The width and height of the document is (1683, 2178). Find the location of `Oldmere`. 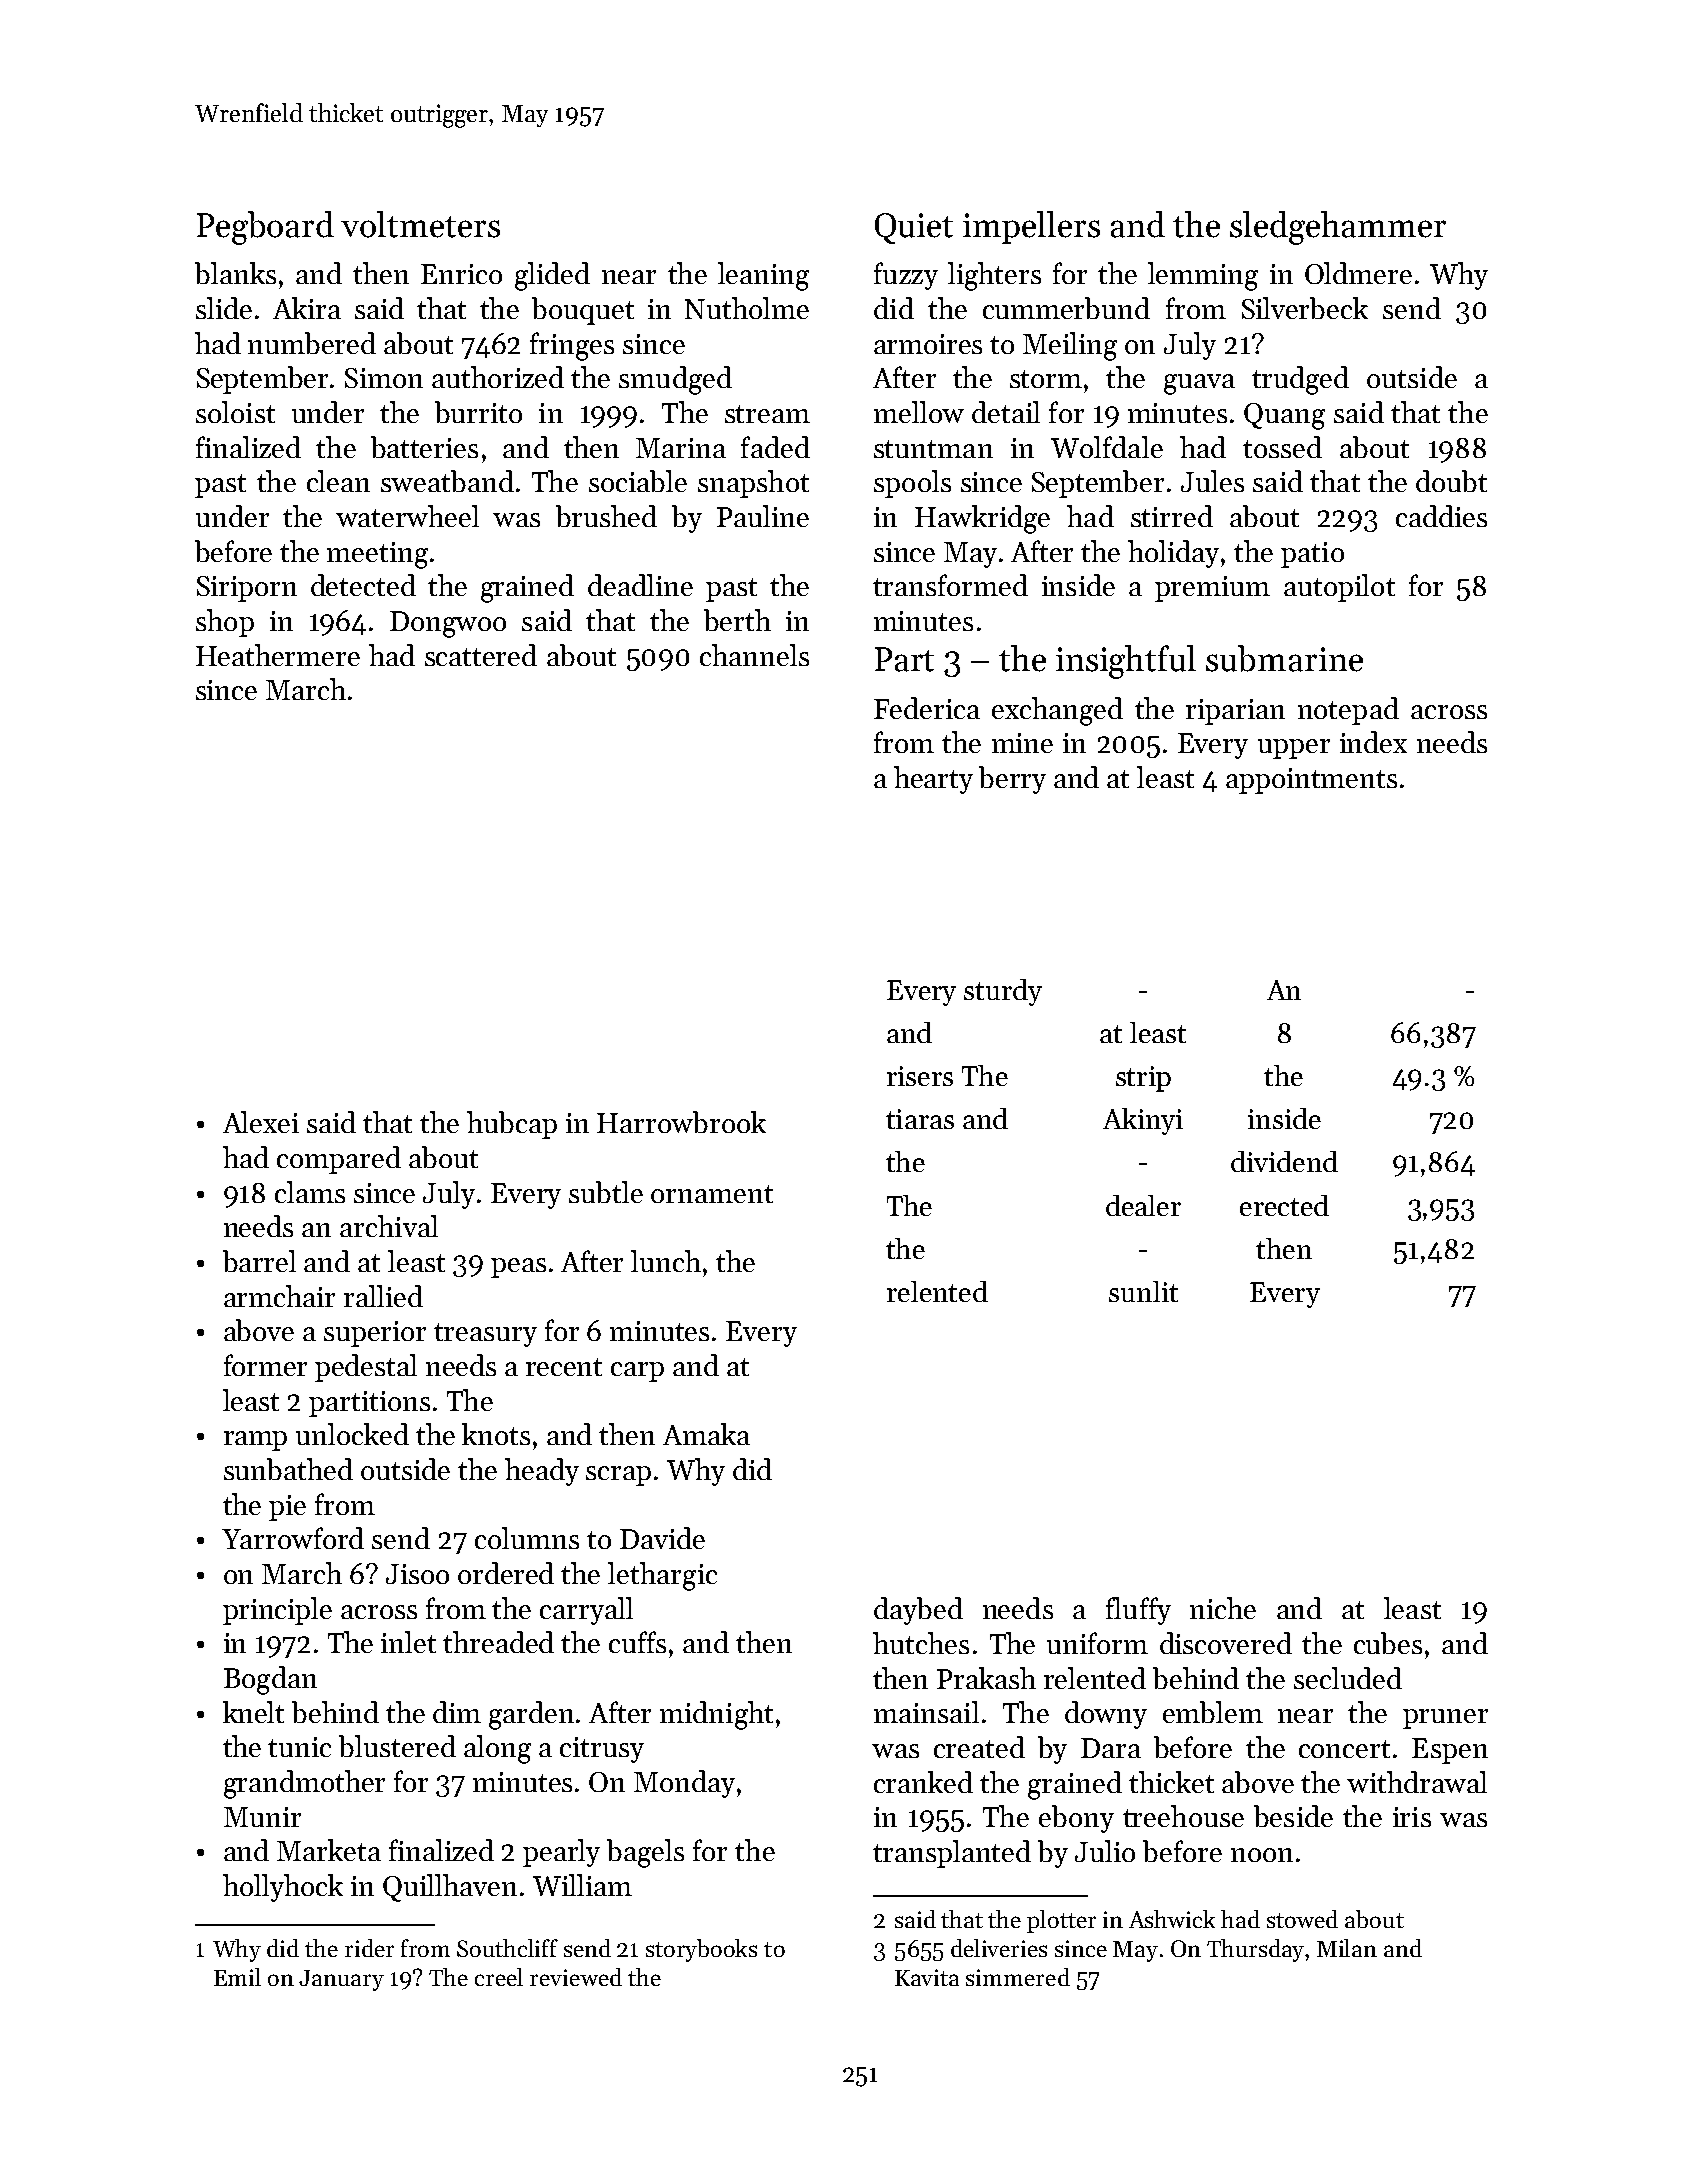

Oldmere is located at coordinates (1358, 273).
